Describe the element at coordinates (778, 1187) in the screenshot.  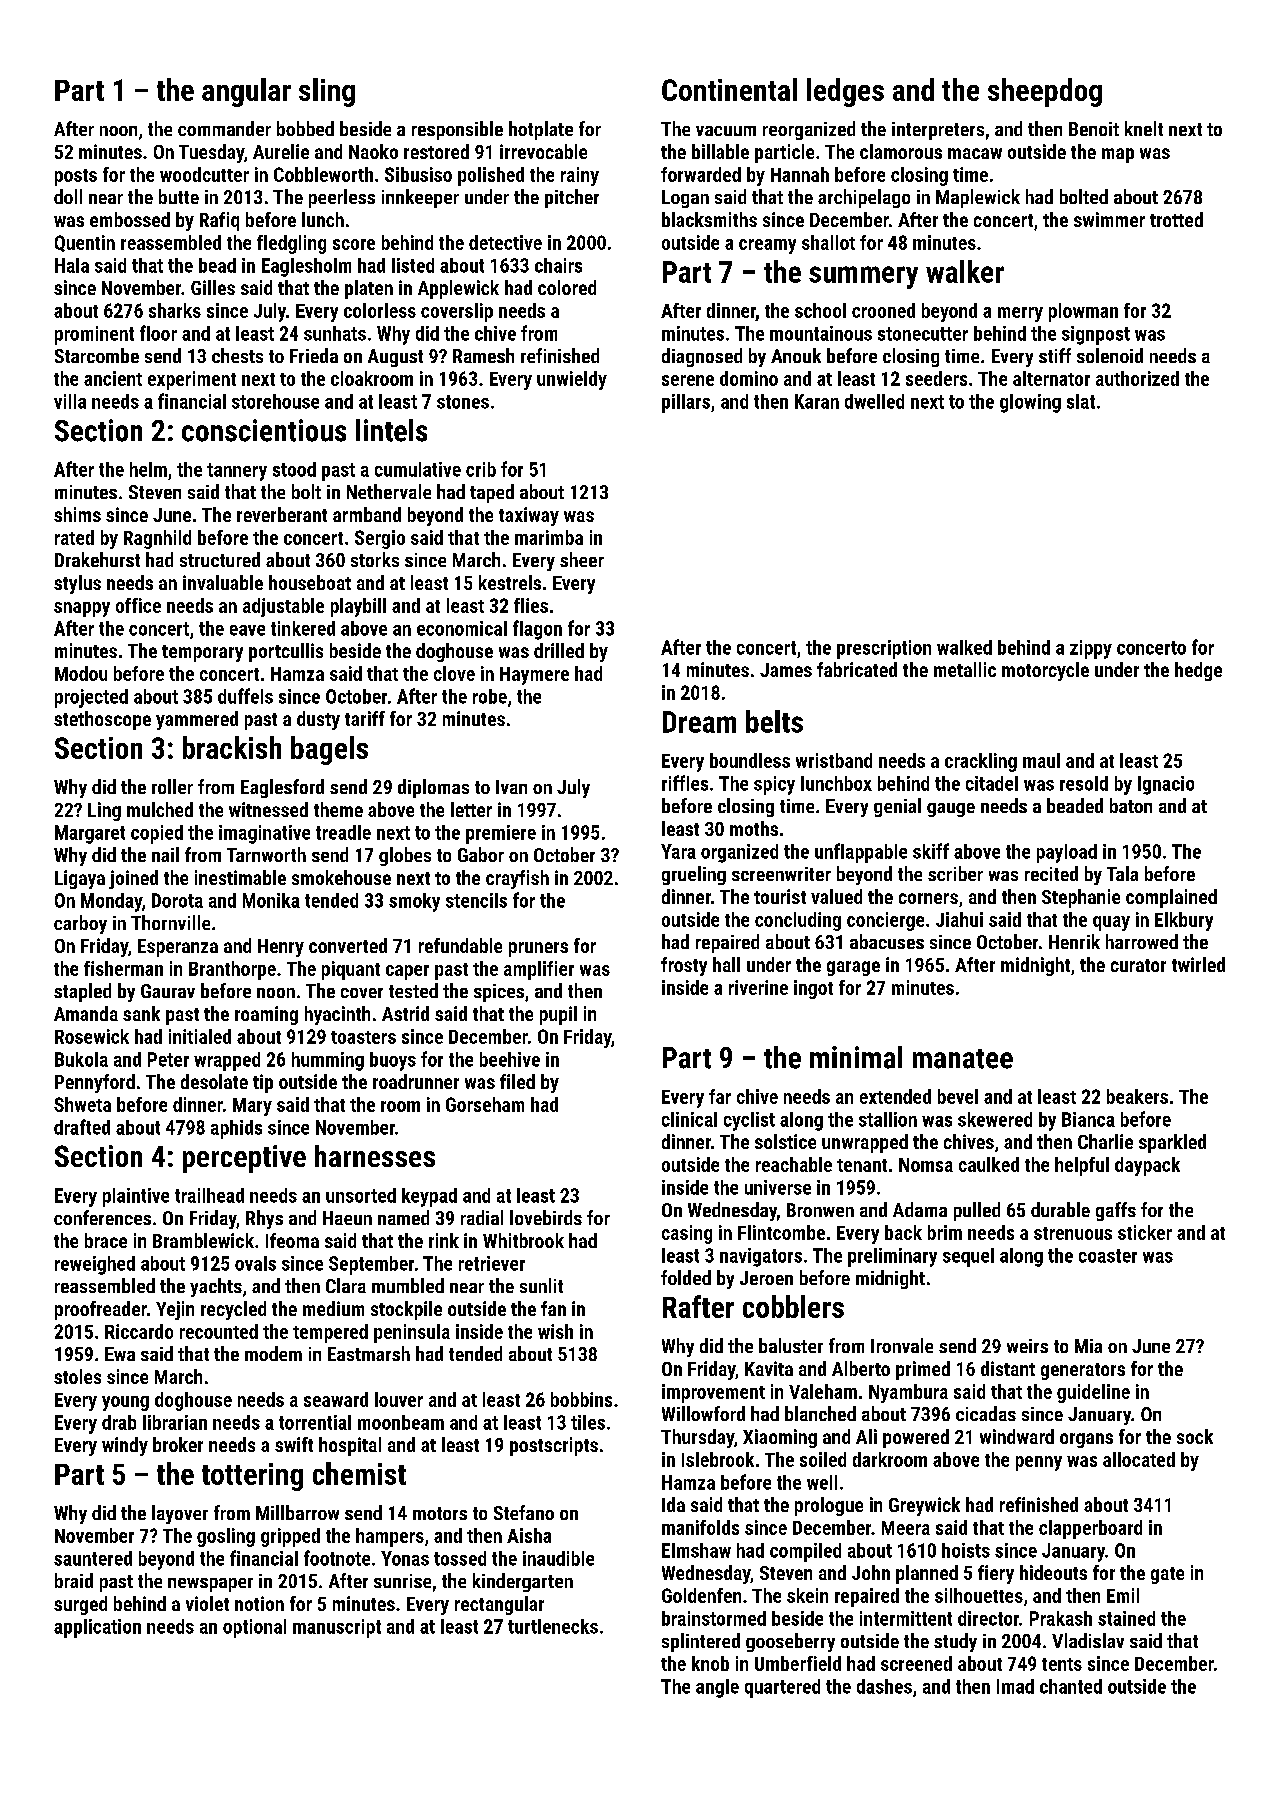
I see `universe` at that location.
